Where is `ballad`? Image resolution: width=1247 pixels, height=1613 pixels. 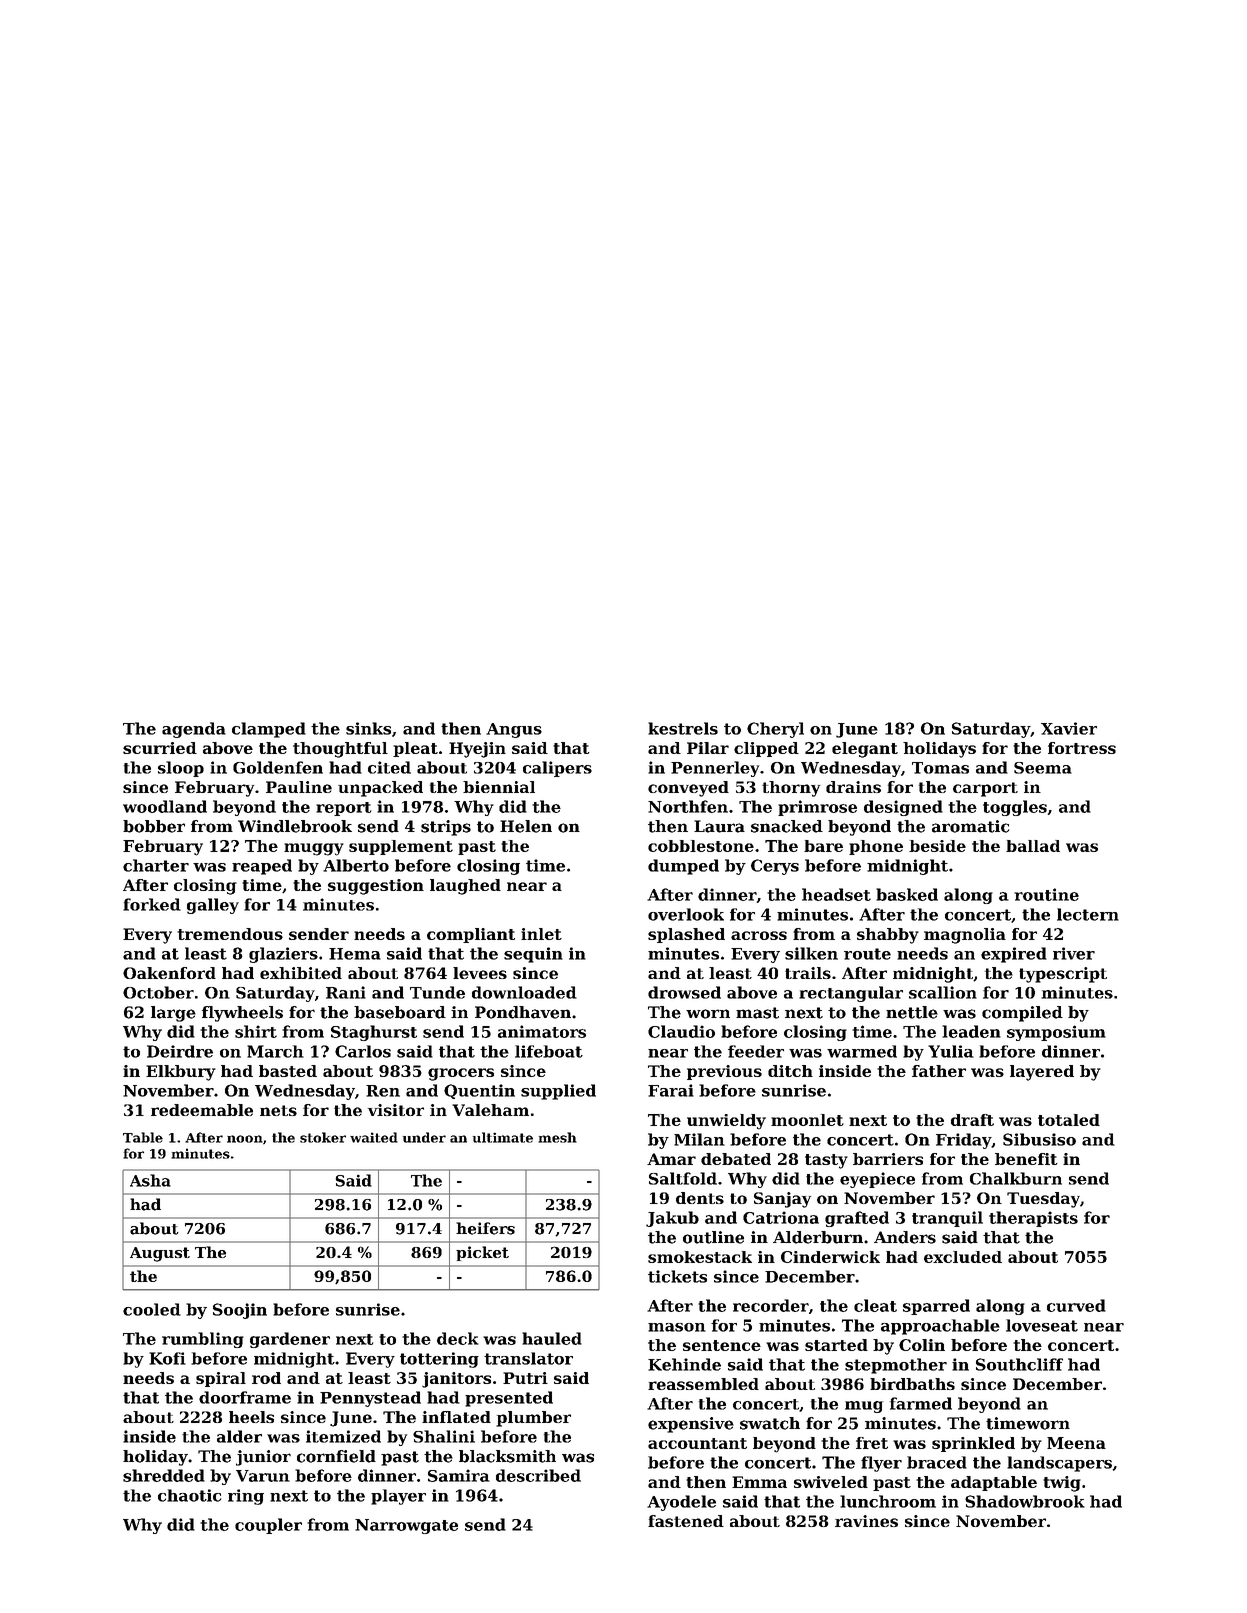 ballad is located at coordinates (1033, 846).
